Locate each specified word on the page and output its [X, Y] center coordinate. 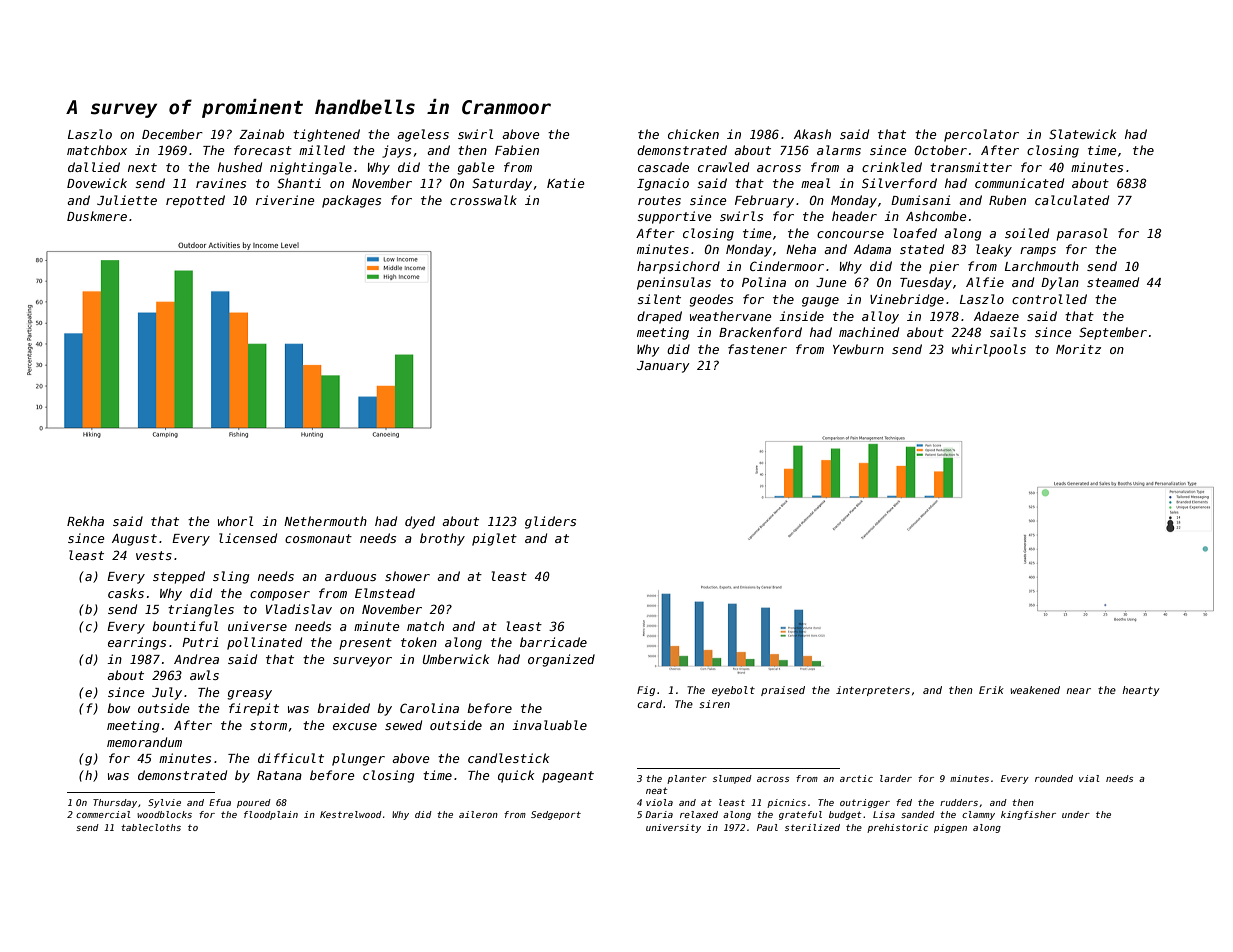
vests [154, 555]
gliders [550, 522]
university [673, 828]
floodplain [271, 815]
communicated [1019, 183]
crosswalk [483, 200]
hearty [1141, 691]
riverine [285, 200]
